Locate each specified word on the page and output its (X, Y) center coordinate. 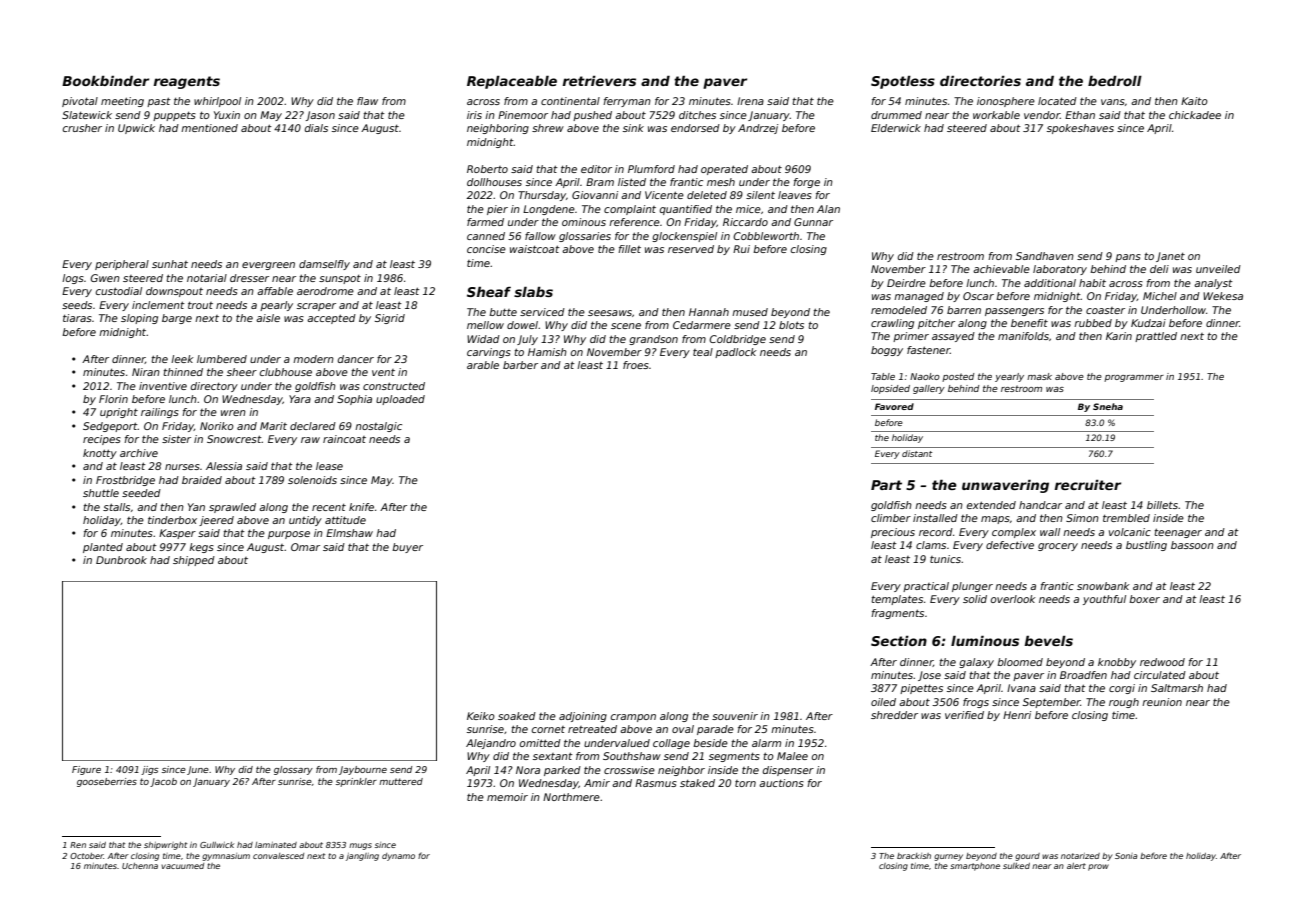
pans (1128, 258)
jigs (149, 770)
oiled (883, 702)
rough (1124, 703)
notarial (207, 278)
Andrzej (758, 129)
